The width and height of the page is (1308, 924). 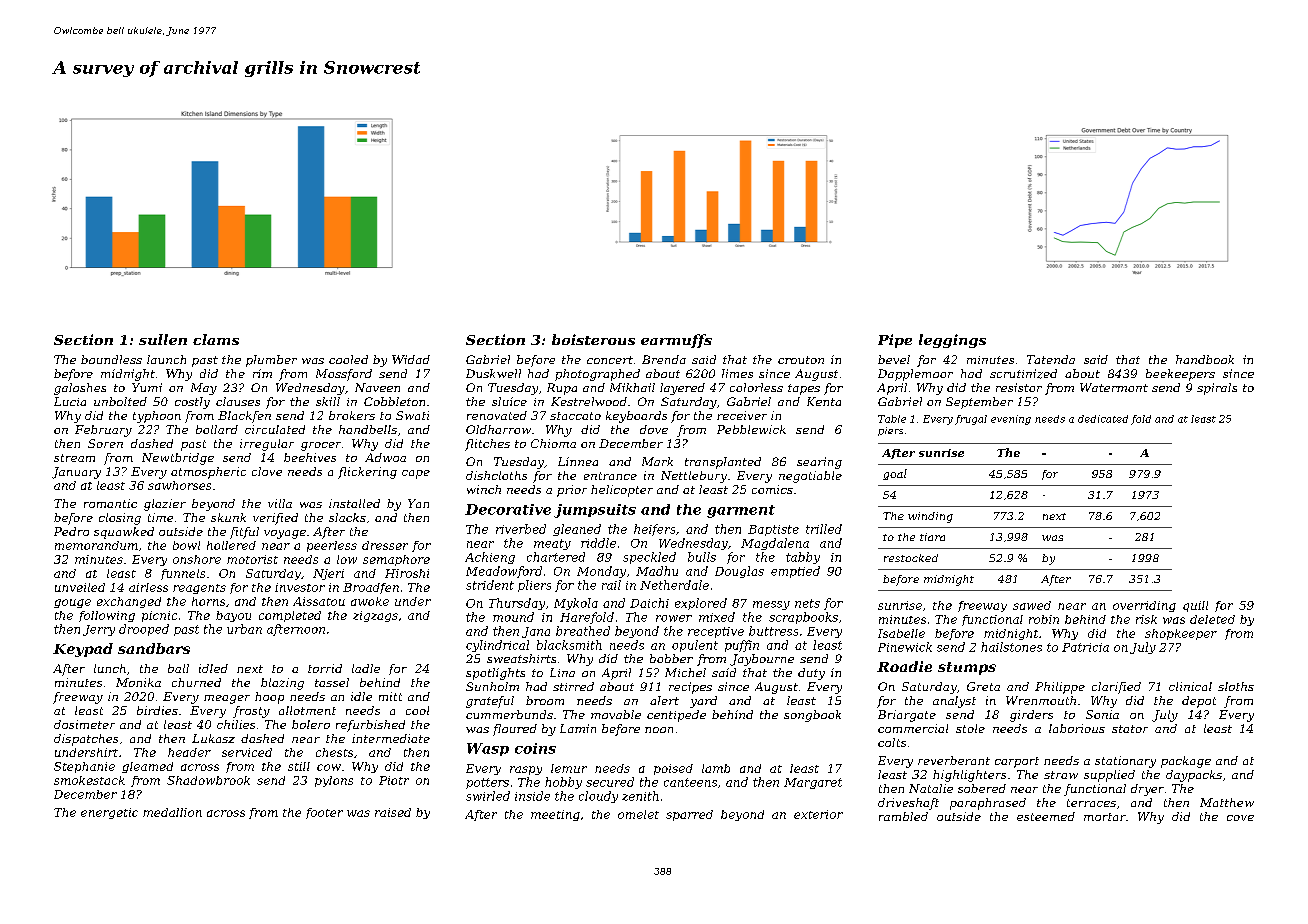 What do you see at coordinates (1060, 688) in the page?
I see `Philippe` at bounding box center [1060, 688].
